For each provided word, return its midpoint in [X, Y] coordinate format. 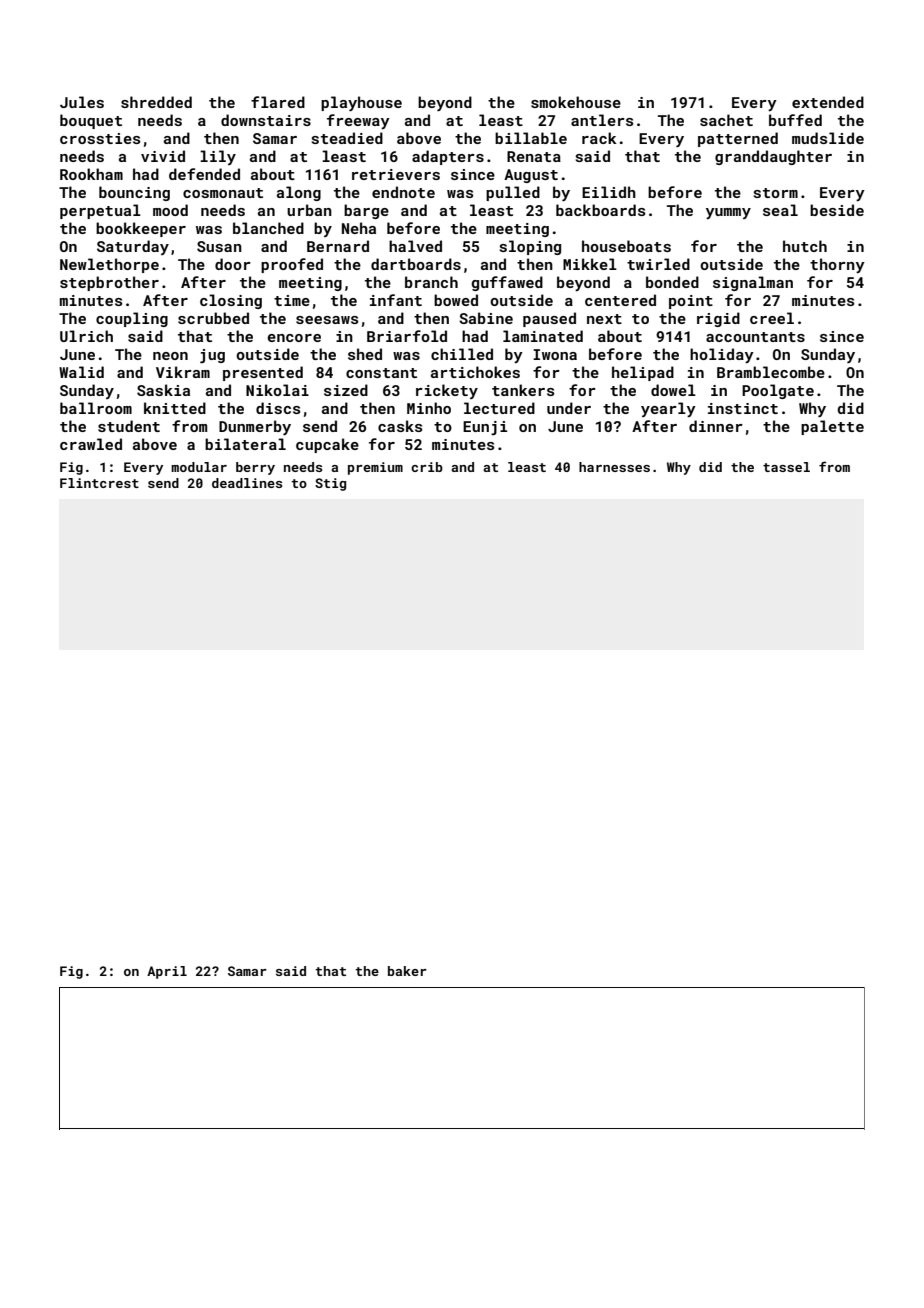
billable [531, 138]
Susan [219, 246]
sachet [726, 120]
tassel [786, 467]
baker [407, 971]
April [167, 972]
